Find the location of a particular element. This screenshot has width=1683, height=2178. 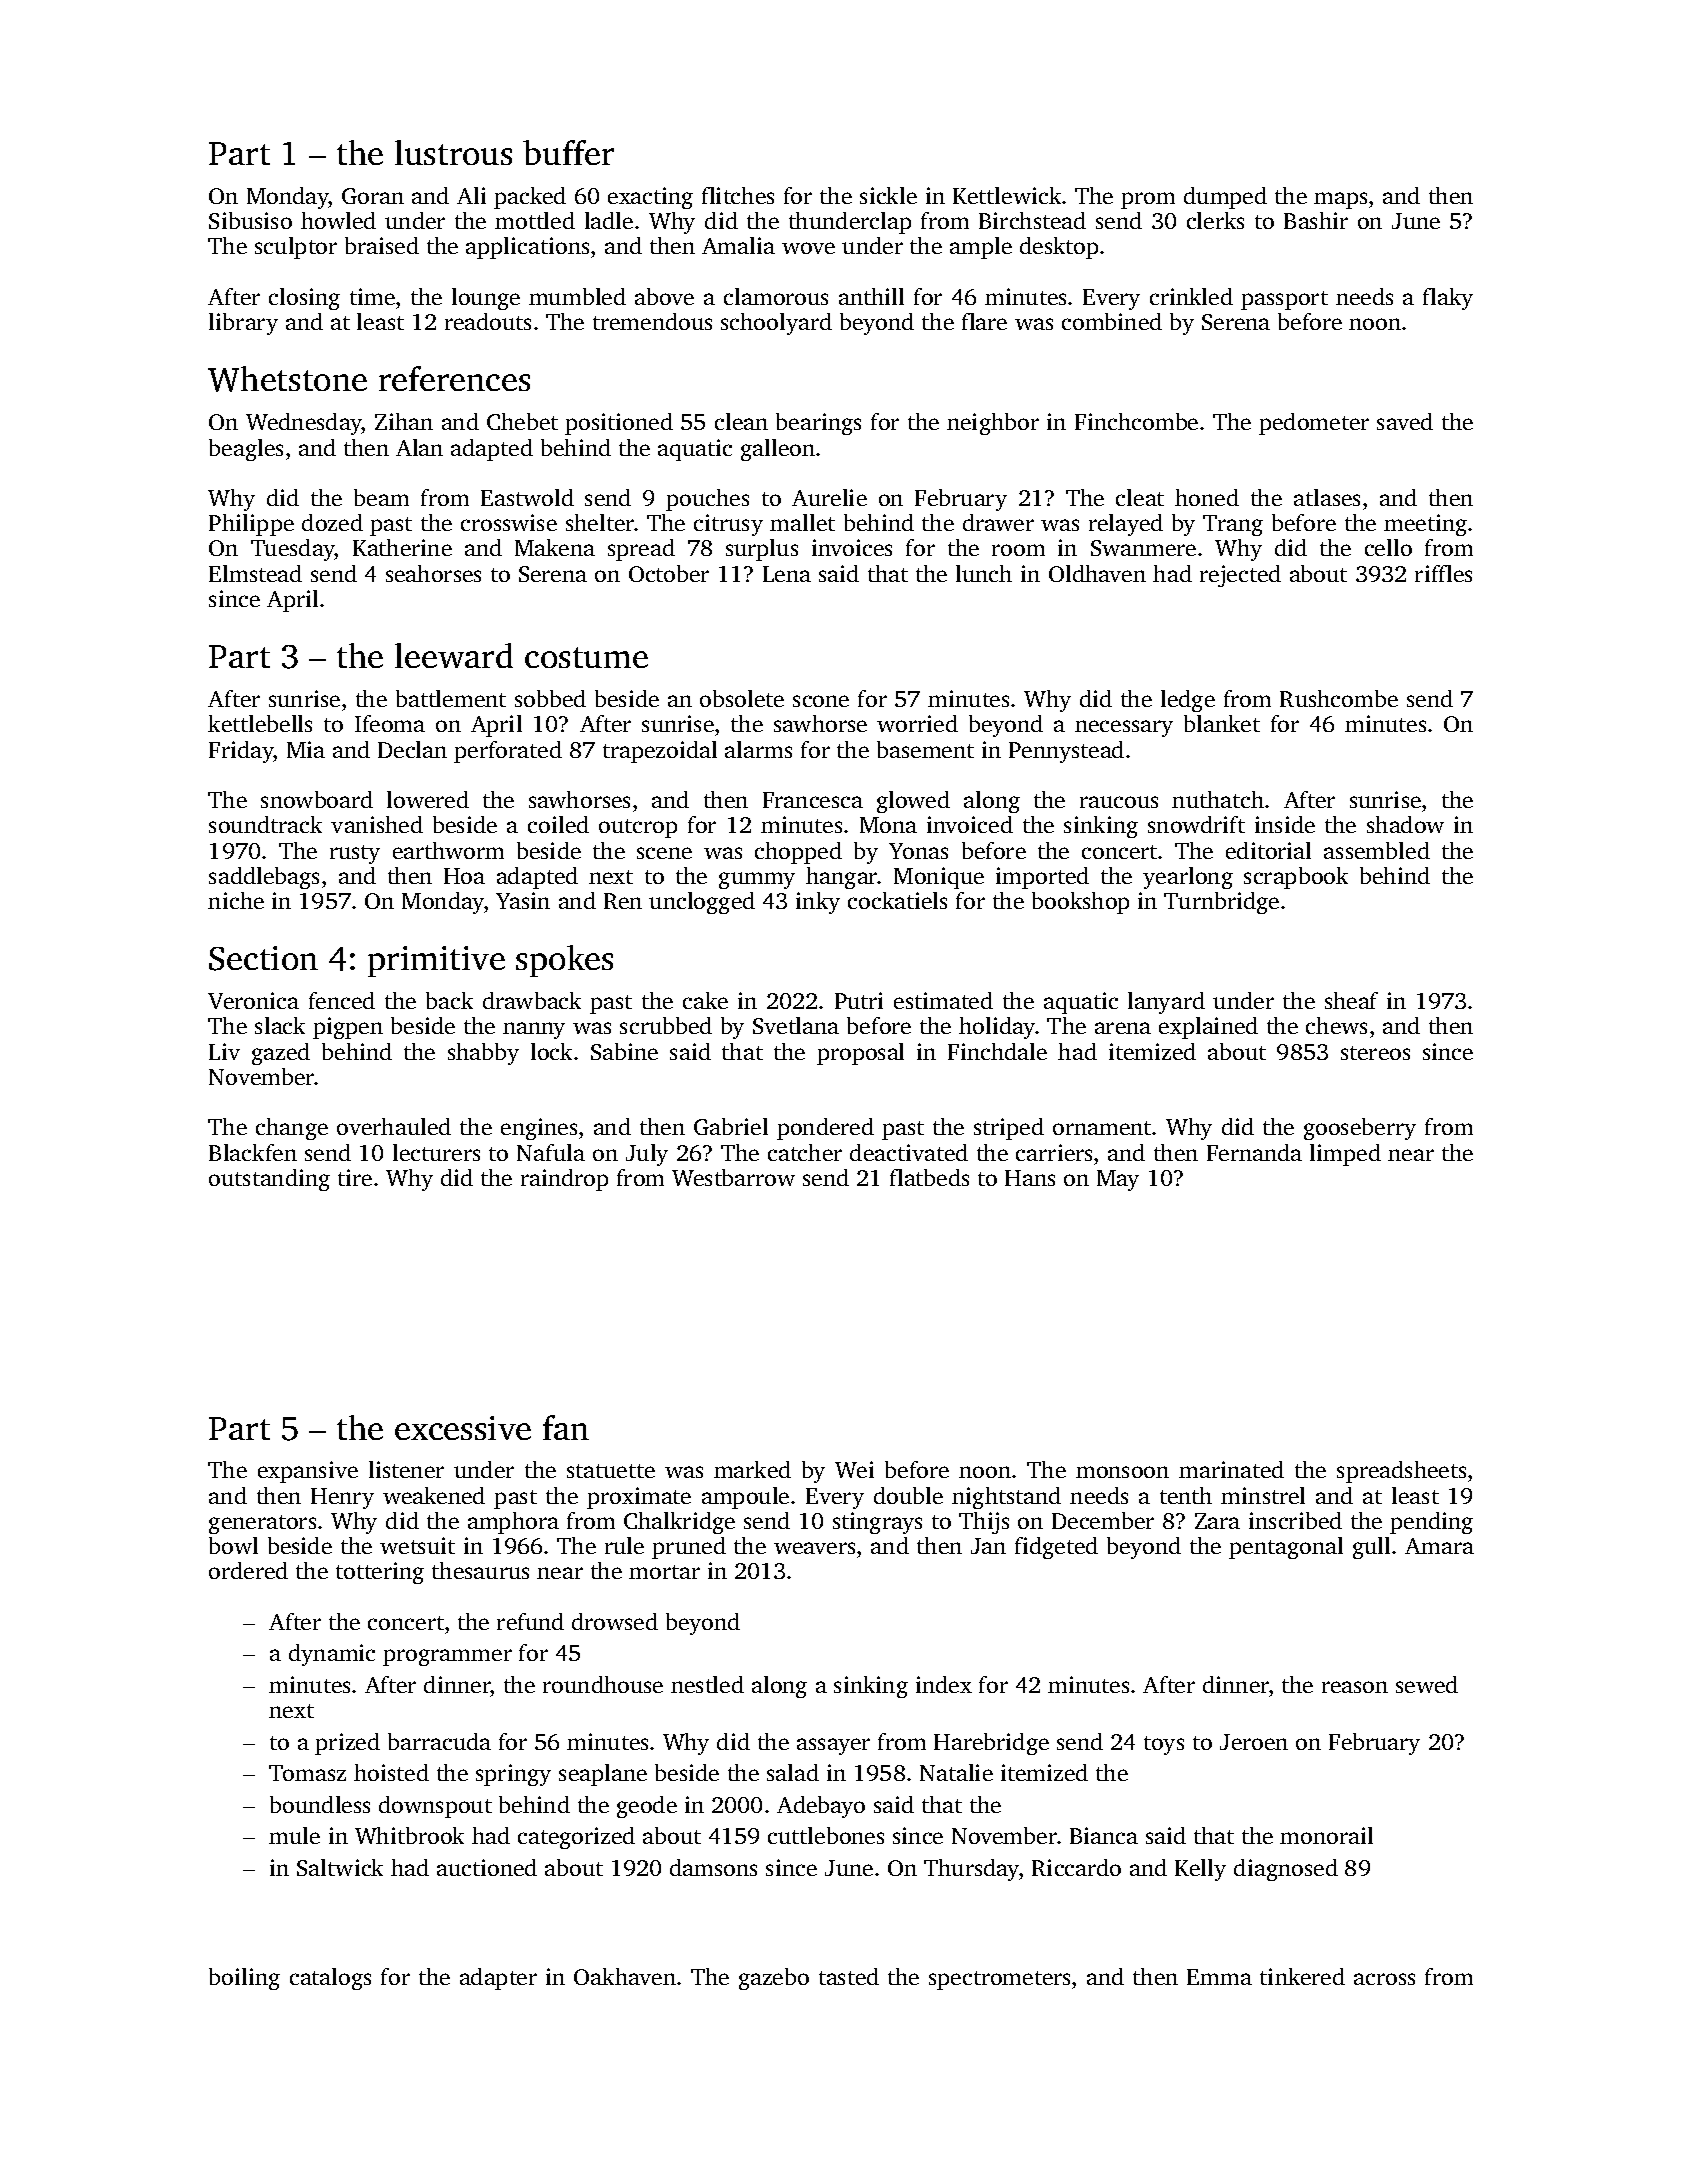

mule is located at coordinates (294, 1835).
